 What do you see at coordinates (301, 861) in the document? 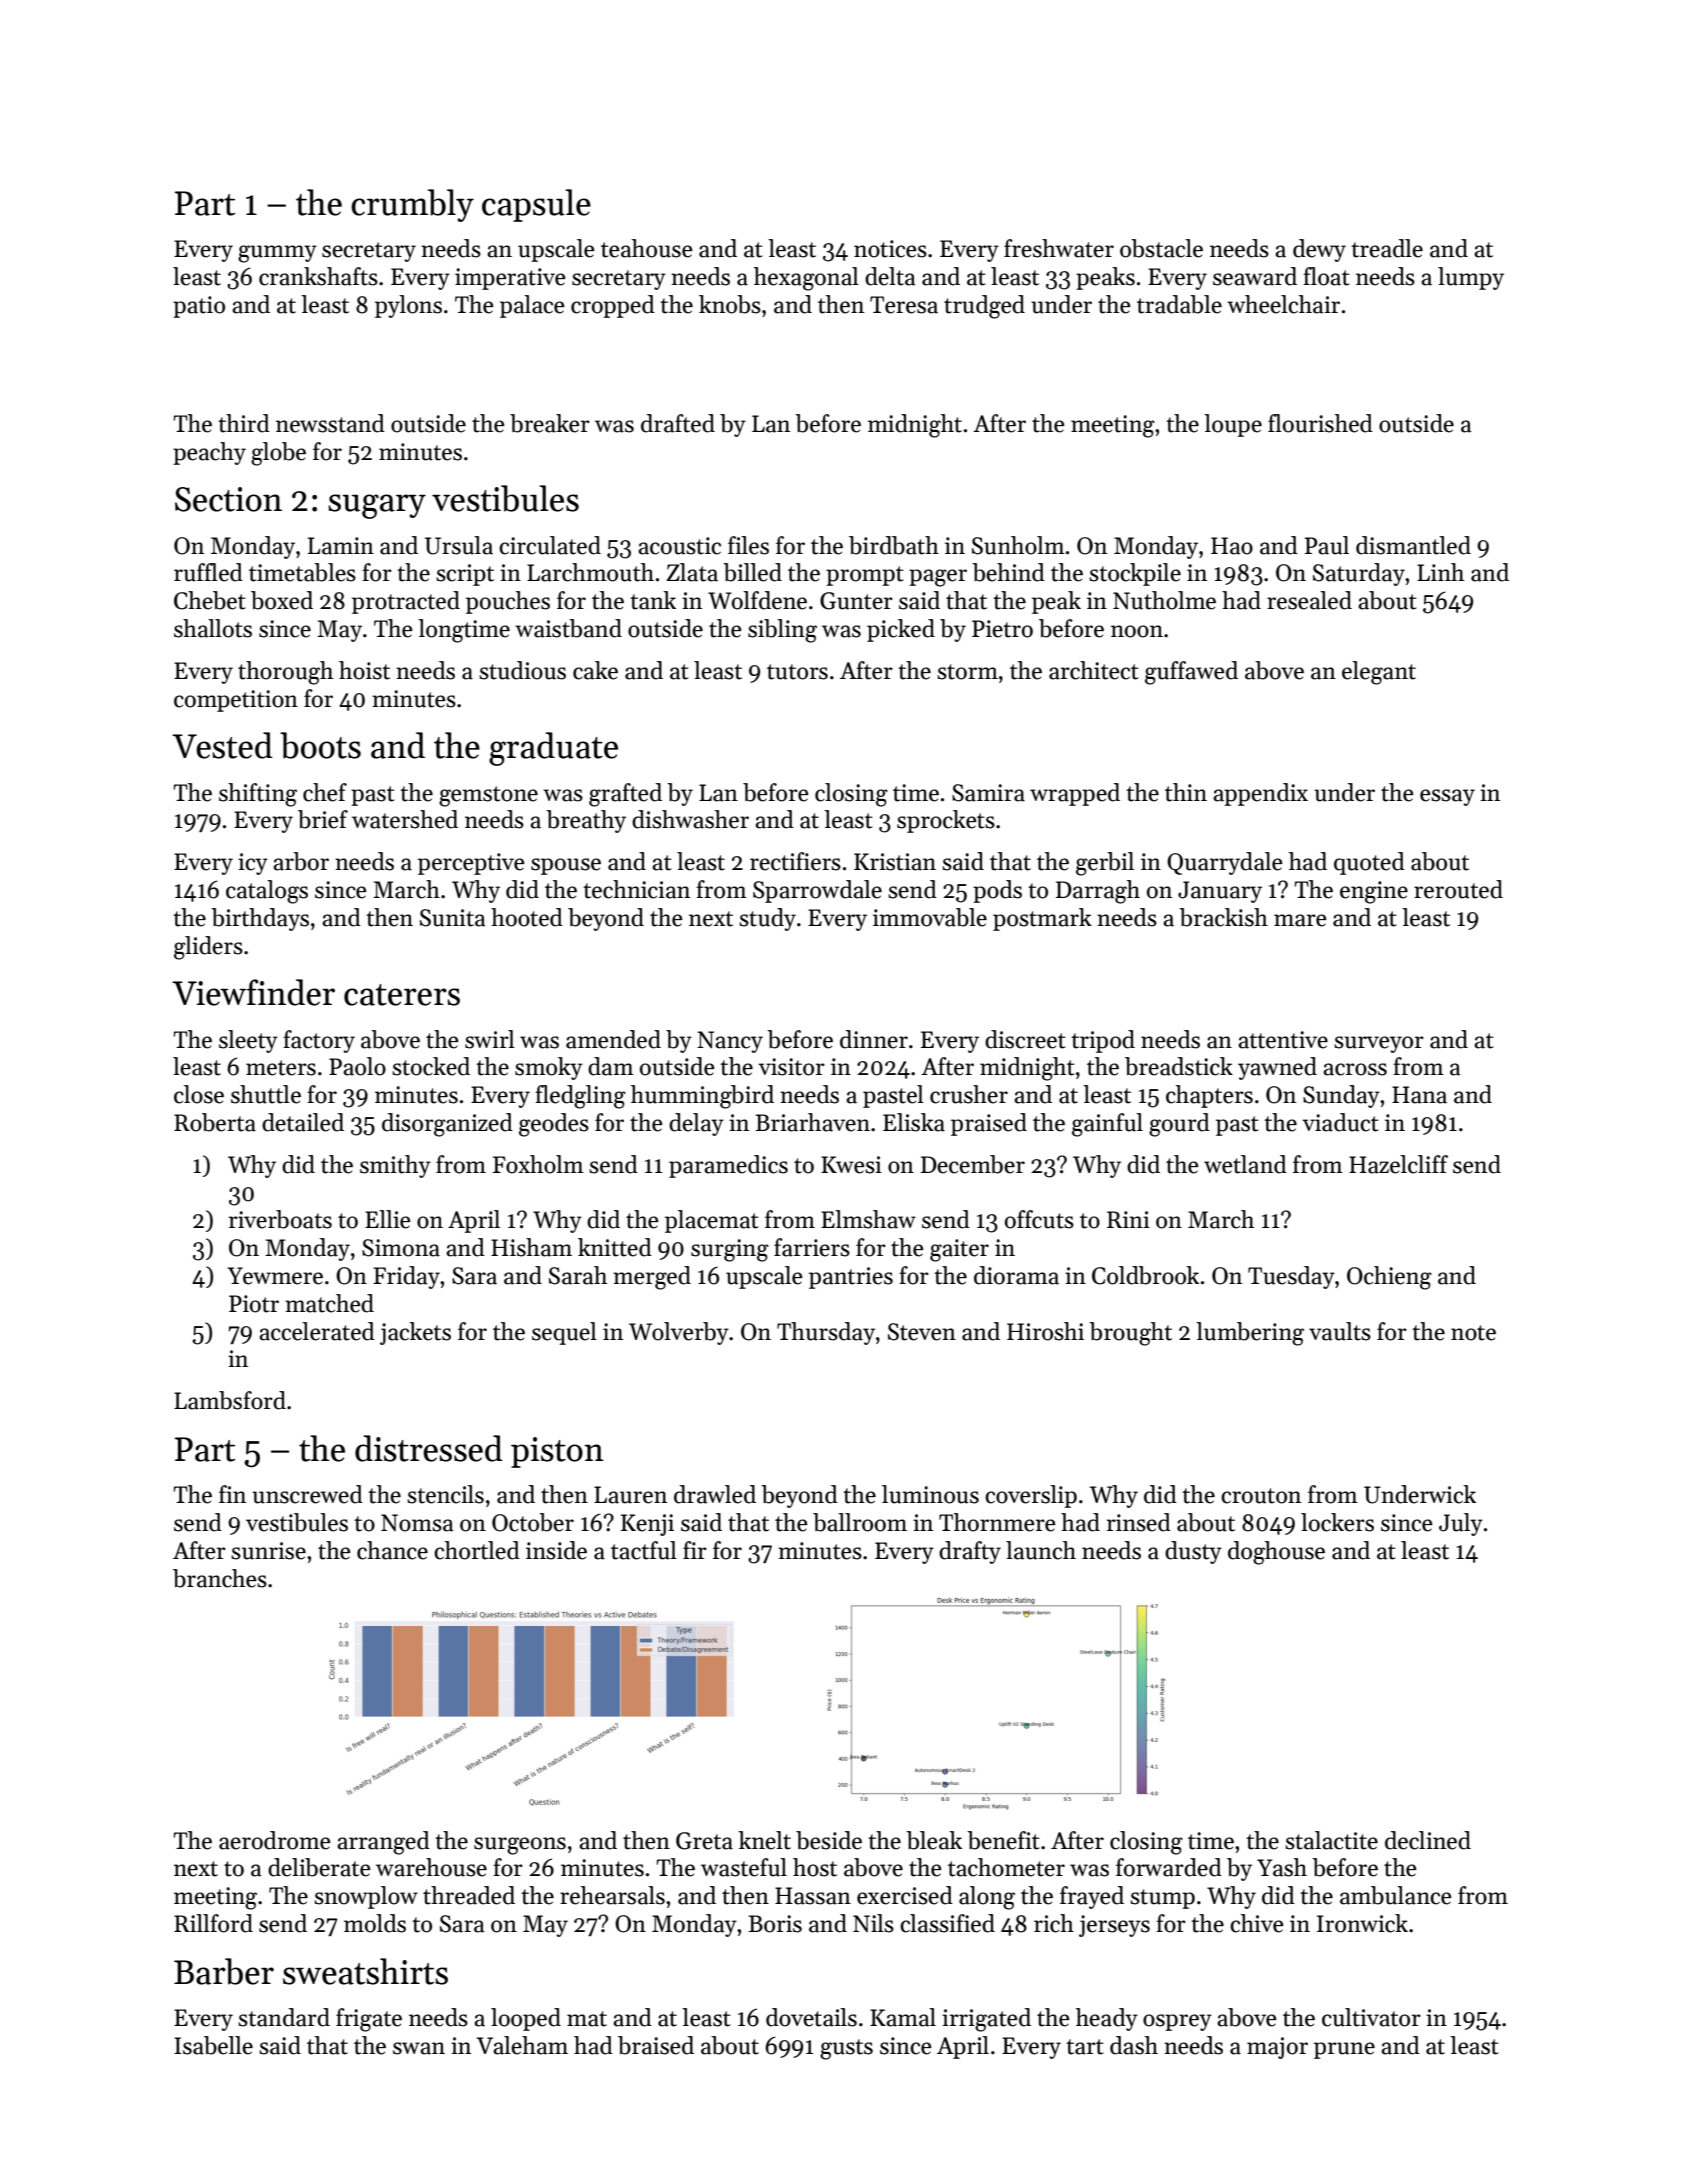
I see `arbor` at bounding box center [301, 861].
